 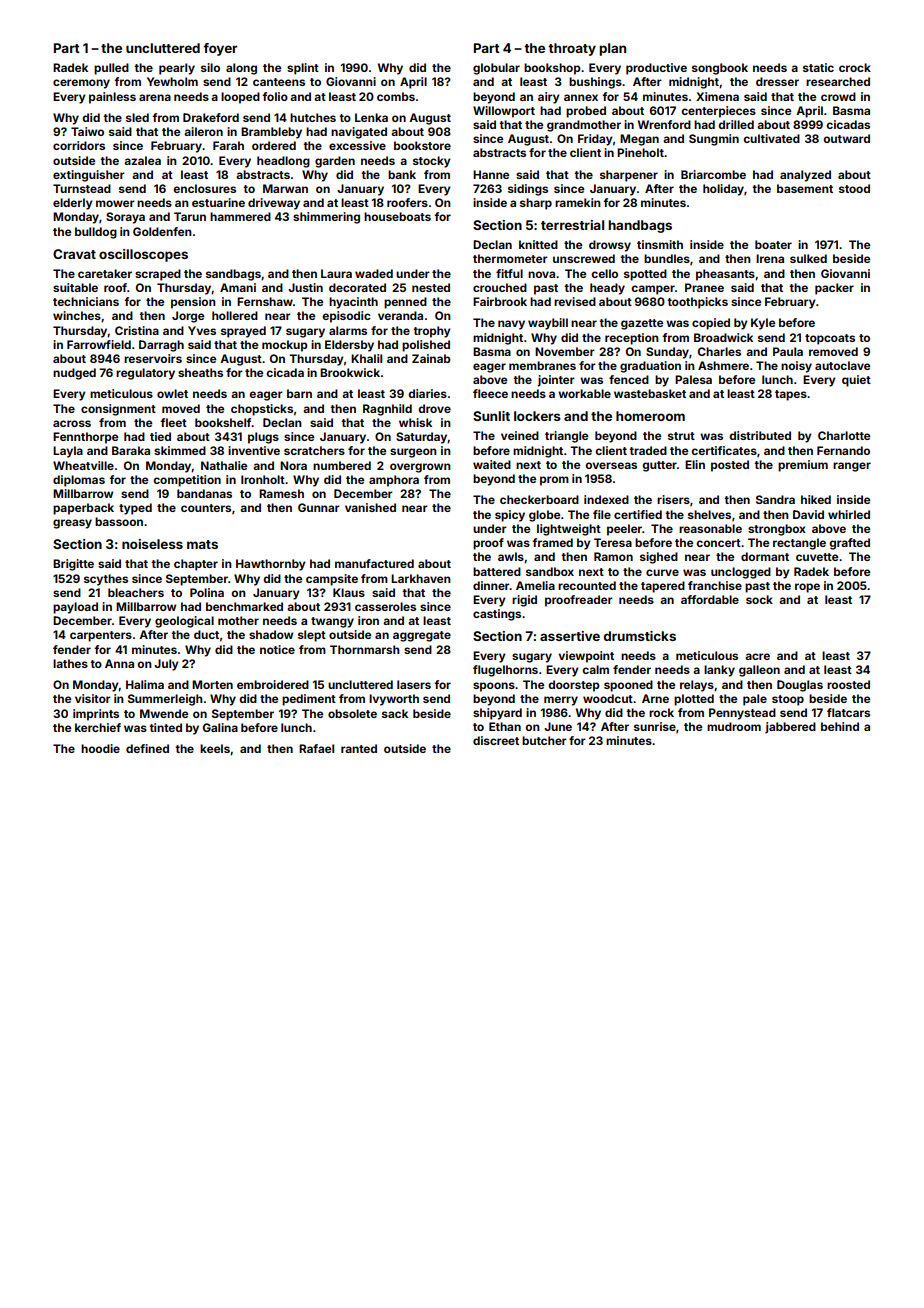 I want to click on Fernando, so click(x=843, y=450).
